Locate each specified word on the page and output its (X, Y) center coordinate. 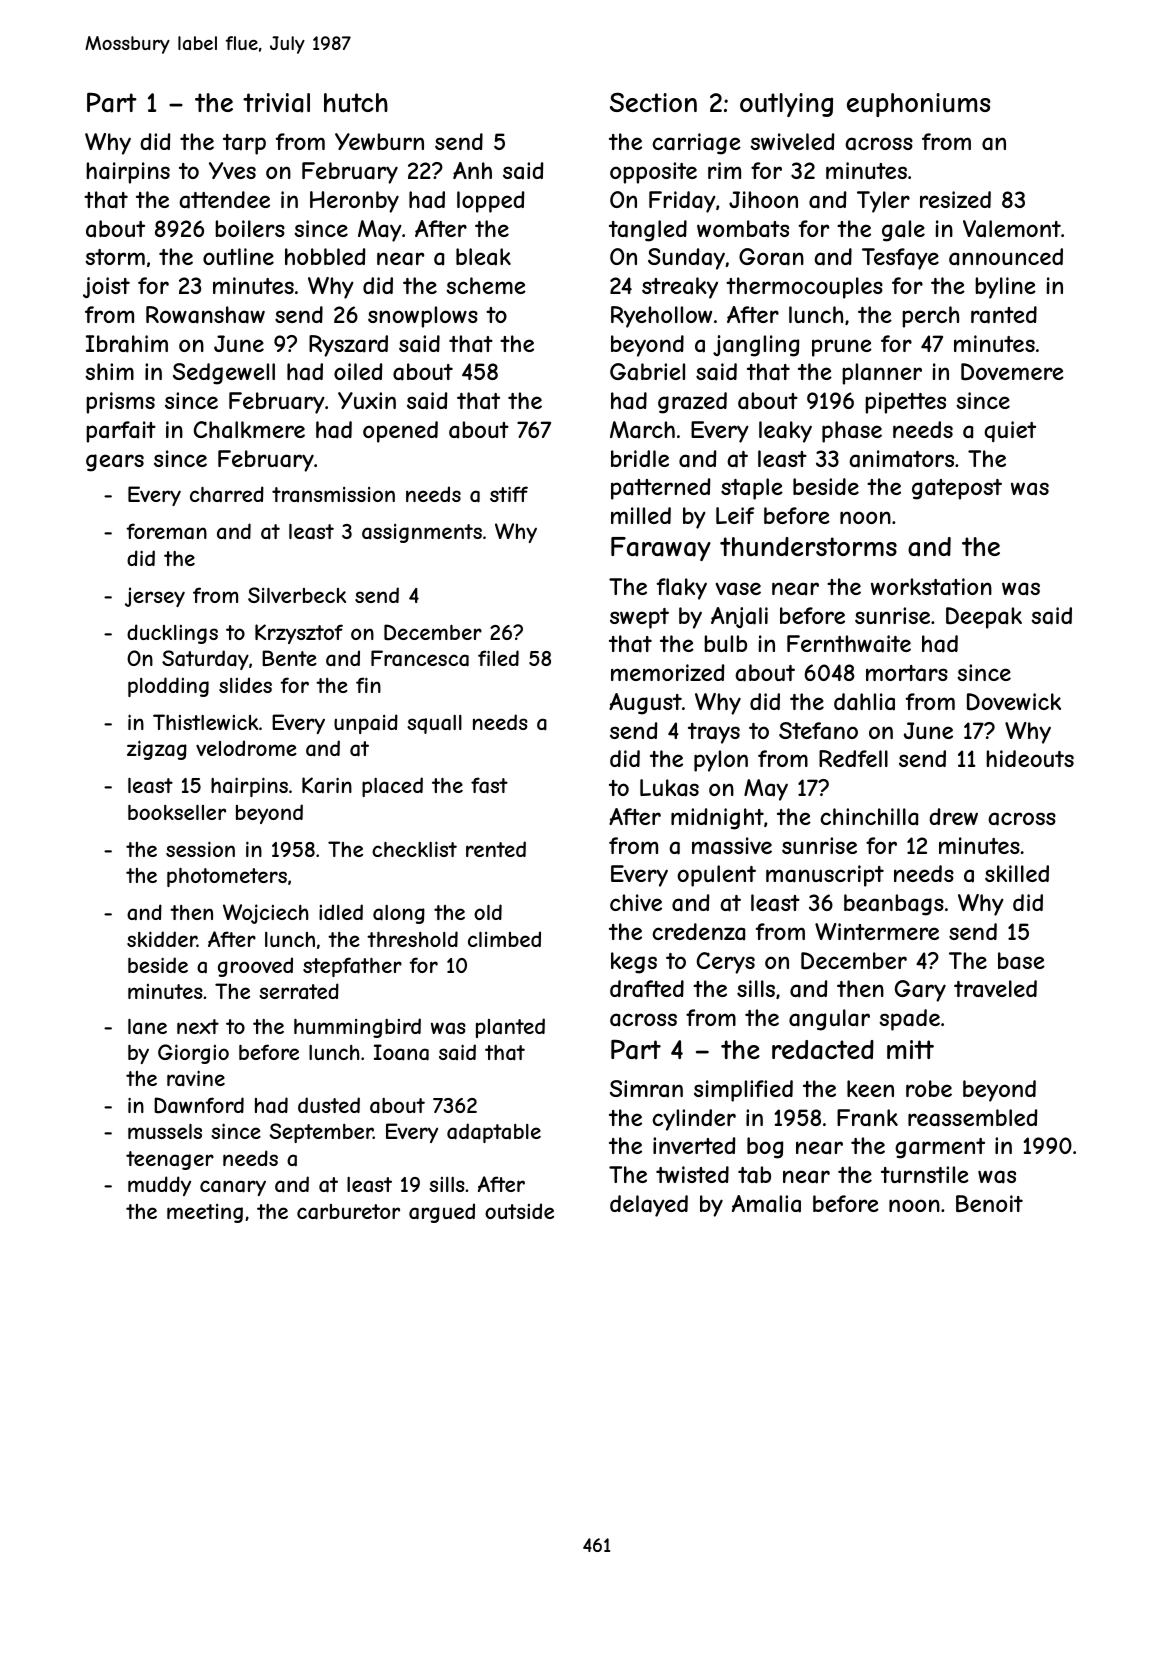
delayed (649, 1206)
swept (639, 618)
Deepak (984, 618)
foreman (166, 531)
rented (496, 849)
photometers (227, 877)
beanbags (894, 905)
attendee (224, 200)
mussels (165, 1131)
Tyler (883, 202)
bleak (483, 257)
